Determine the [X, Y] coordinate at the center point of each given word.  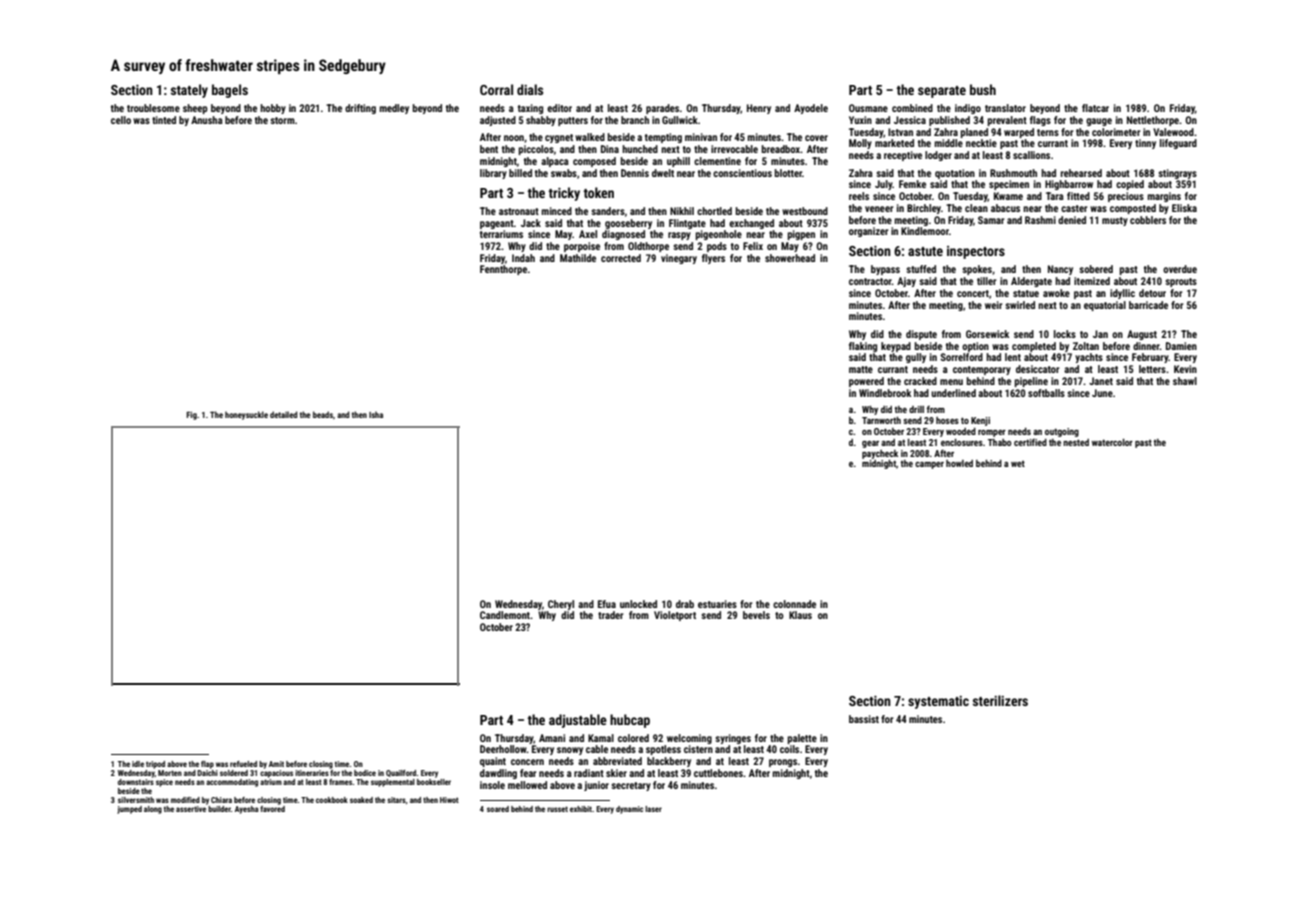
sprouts [1181, 282]
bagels [230, 91]
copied [1130, 185]
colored [633, 738]
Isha [376, 414]
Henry [759, 109]
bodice [365, 773]
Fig [191, 416]
